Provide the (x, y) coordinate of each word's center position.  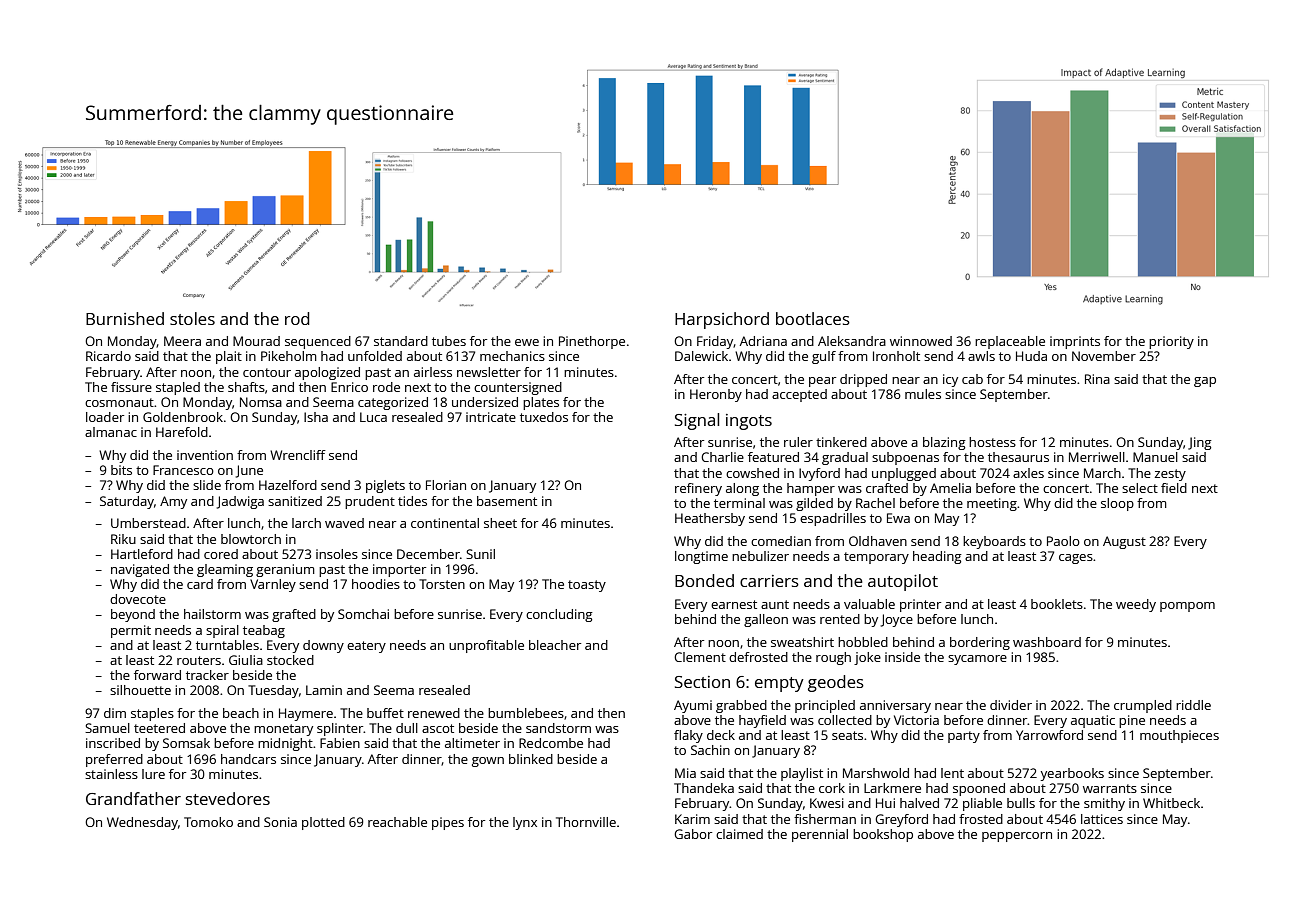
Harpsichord (722, 320)
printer (920, 605)
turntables (227, 645)
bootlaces (813, 318)
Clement (700, 657)
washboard (1047, 642)
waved (344, 523)
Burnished (125, 318)
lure (153, 774)
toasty (587, 586)
